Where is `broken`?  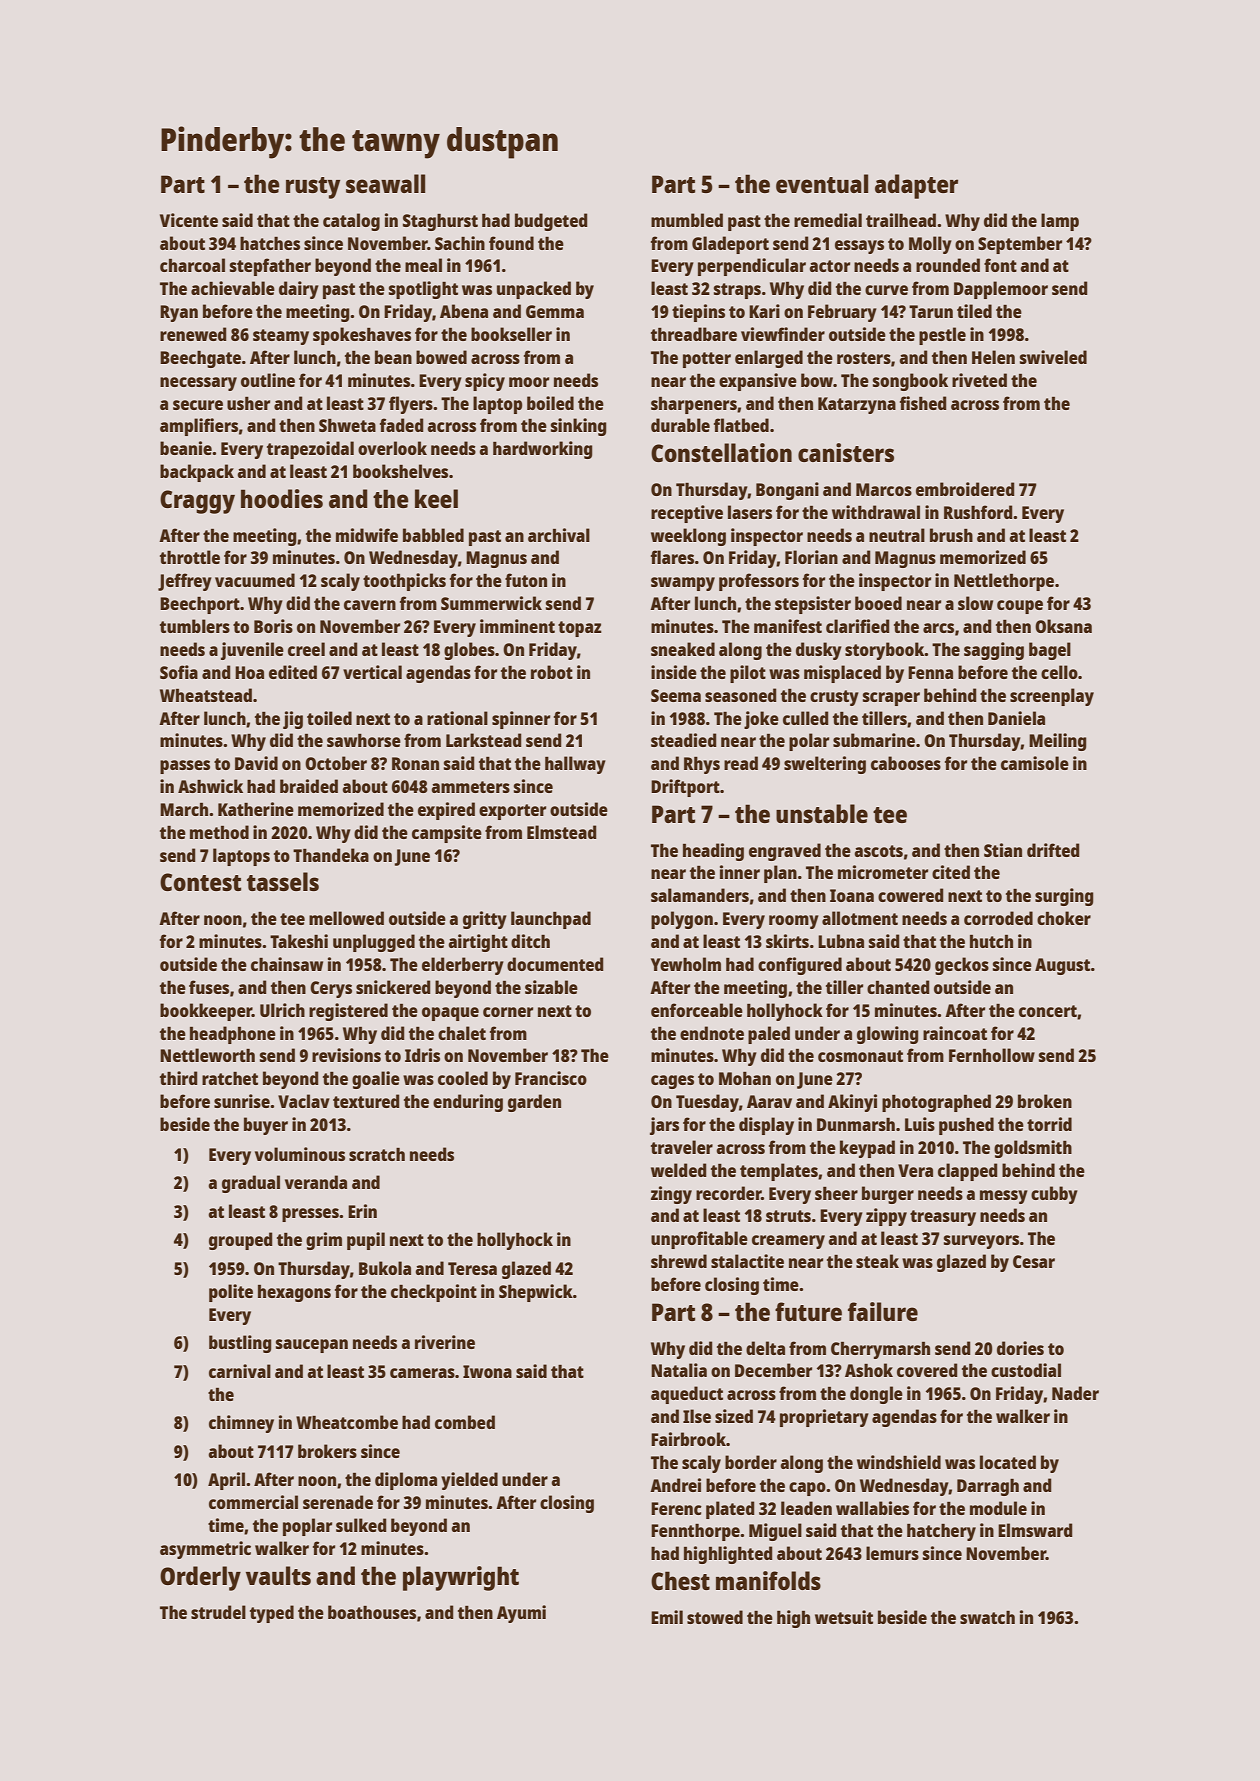
broken is located at coordinates (1045, 1101).
